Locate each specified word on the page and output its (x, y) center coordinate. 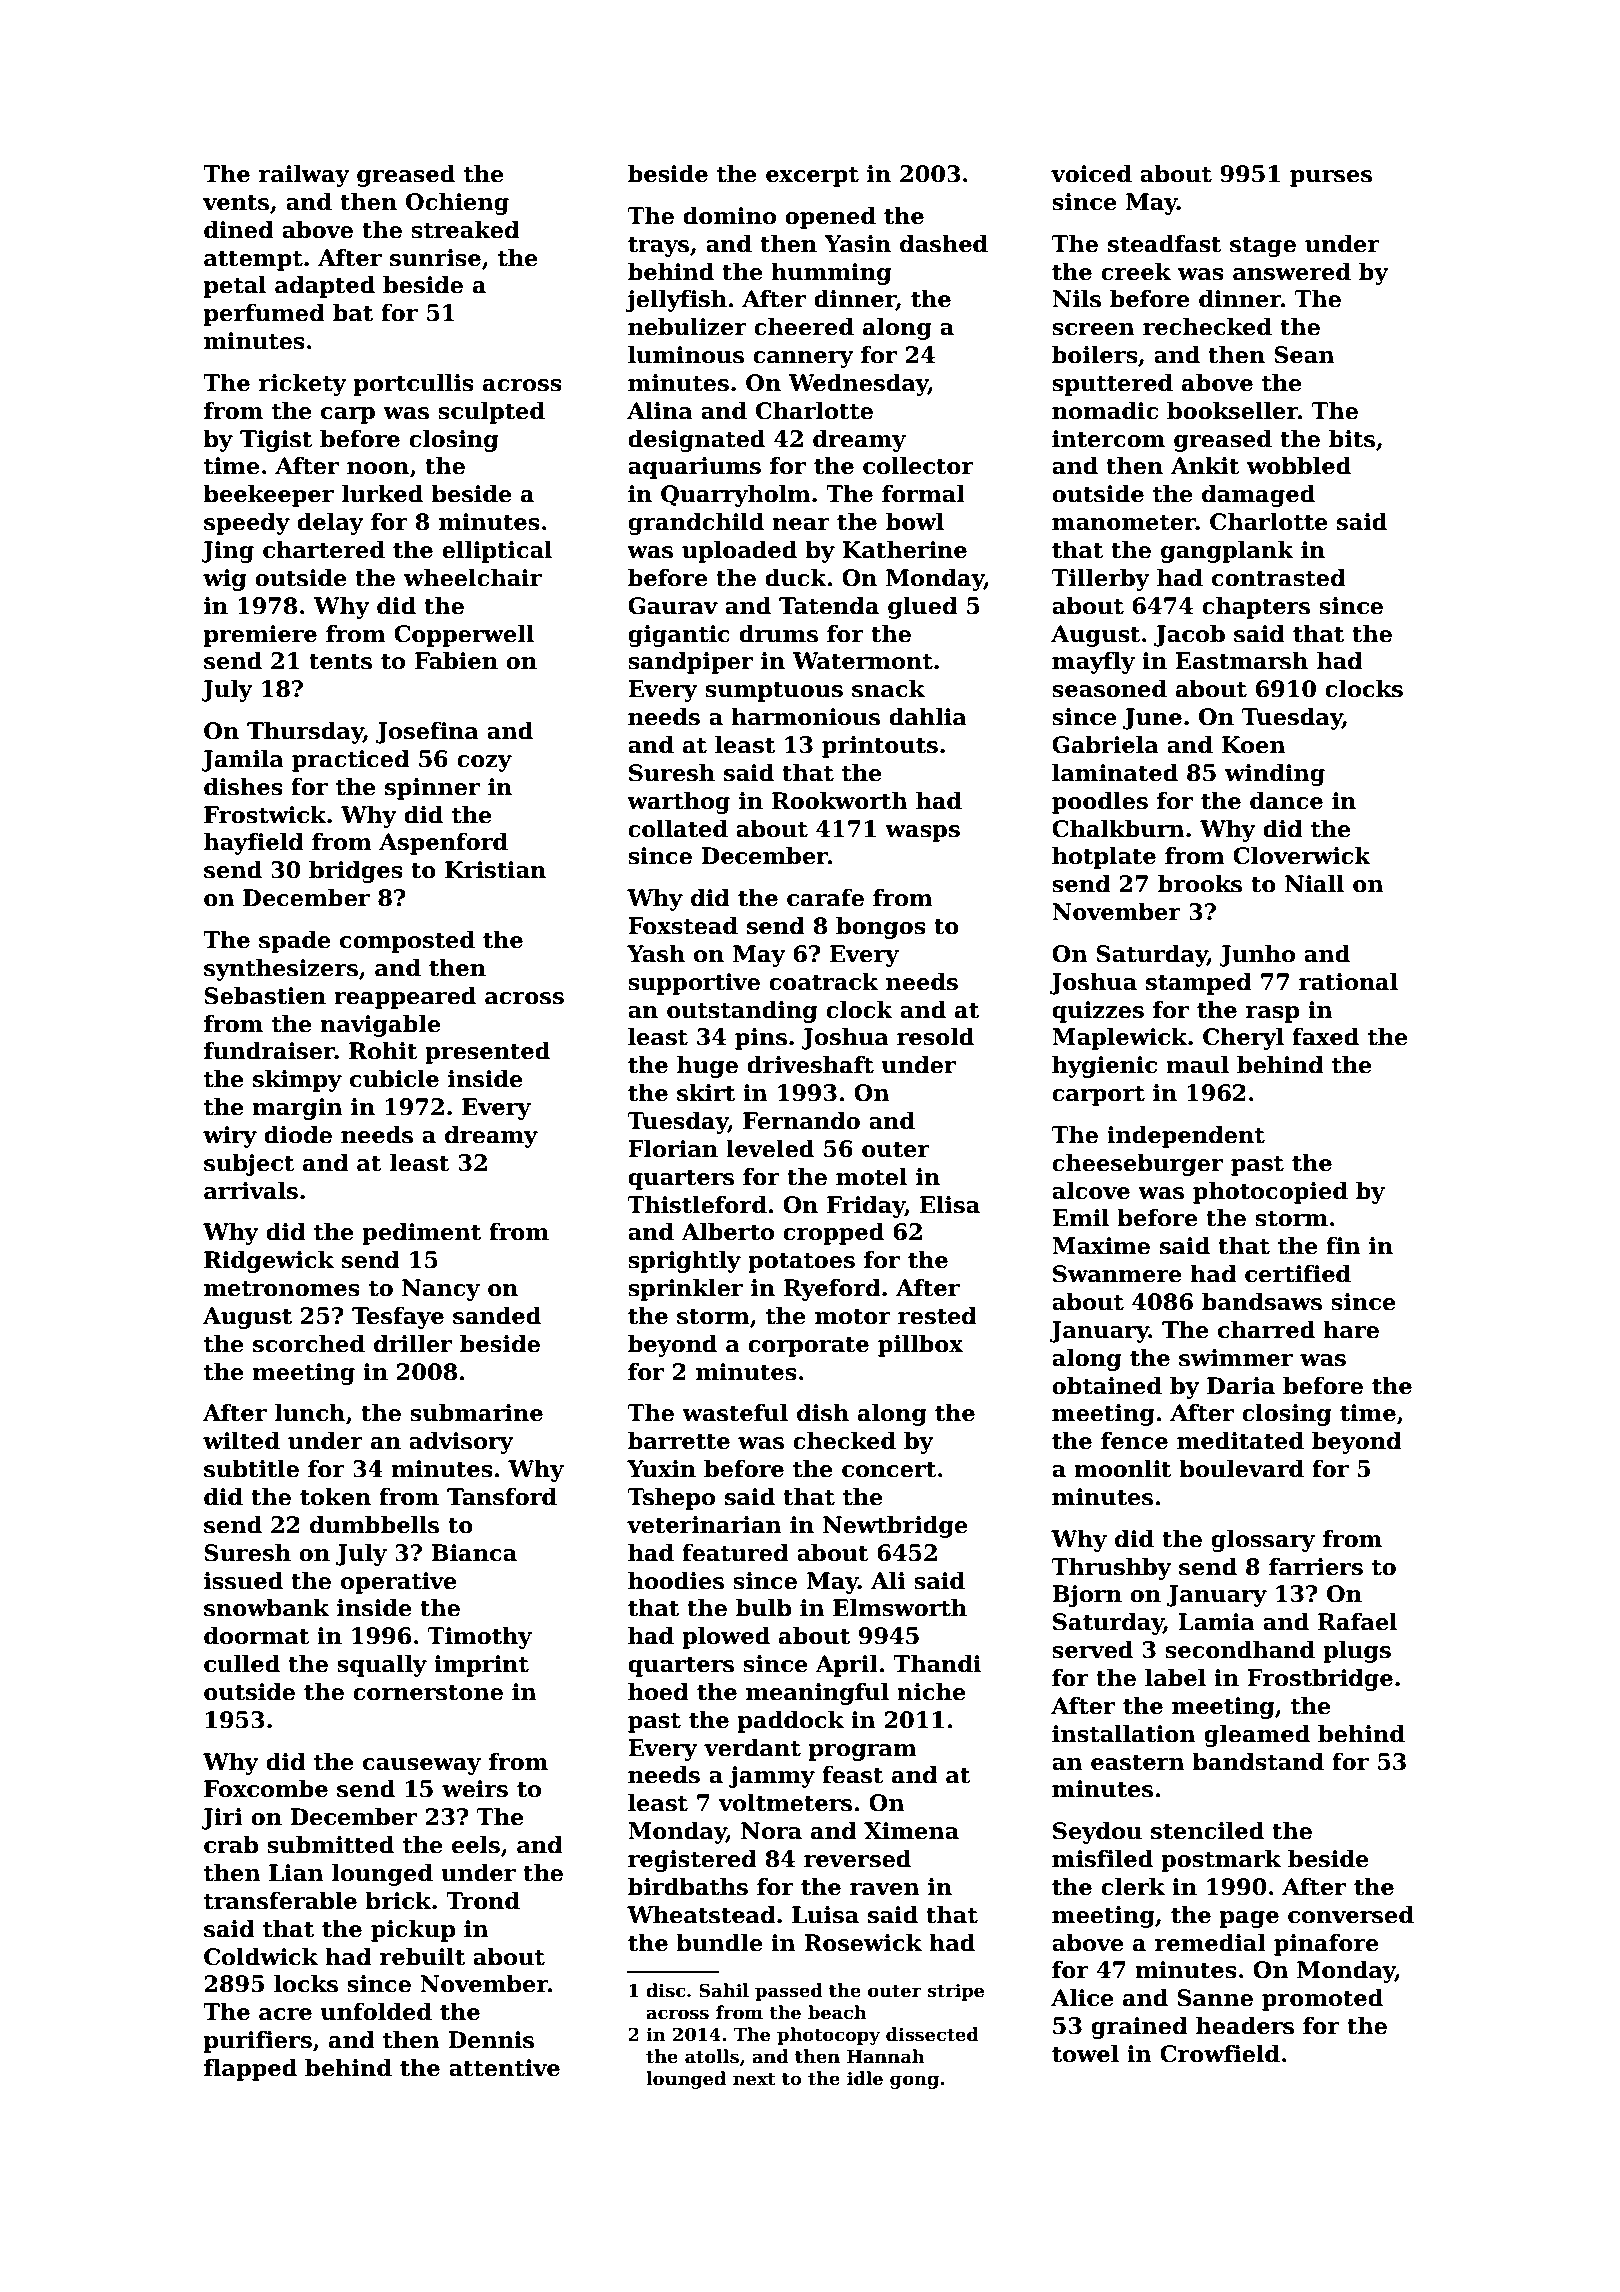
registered (692, 1861)
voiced (1091, 174)
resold (935, 1037)
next (754, 2079)
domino (729, 216)
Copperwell (464, 636)
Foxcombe (266, 1789)
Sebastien (265, 996)
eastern (1137, 1763)
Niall (1314, 884)
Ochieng (457, 204)
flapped (250, 2070)
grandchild (696, 524)
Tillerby (1101, 580)
